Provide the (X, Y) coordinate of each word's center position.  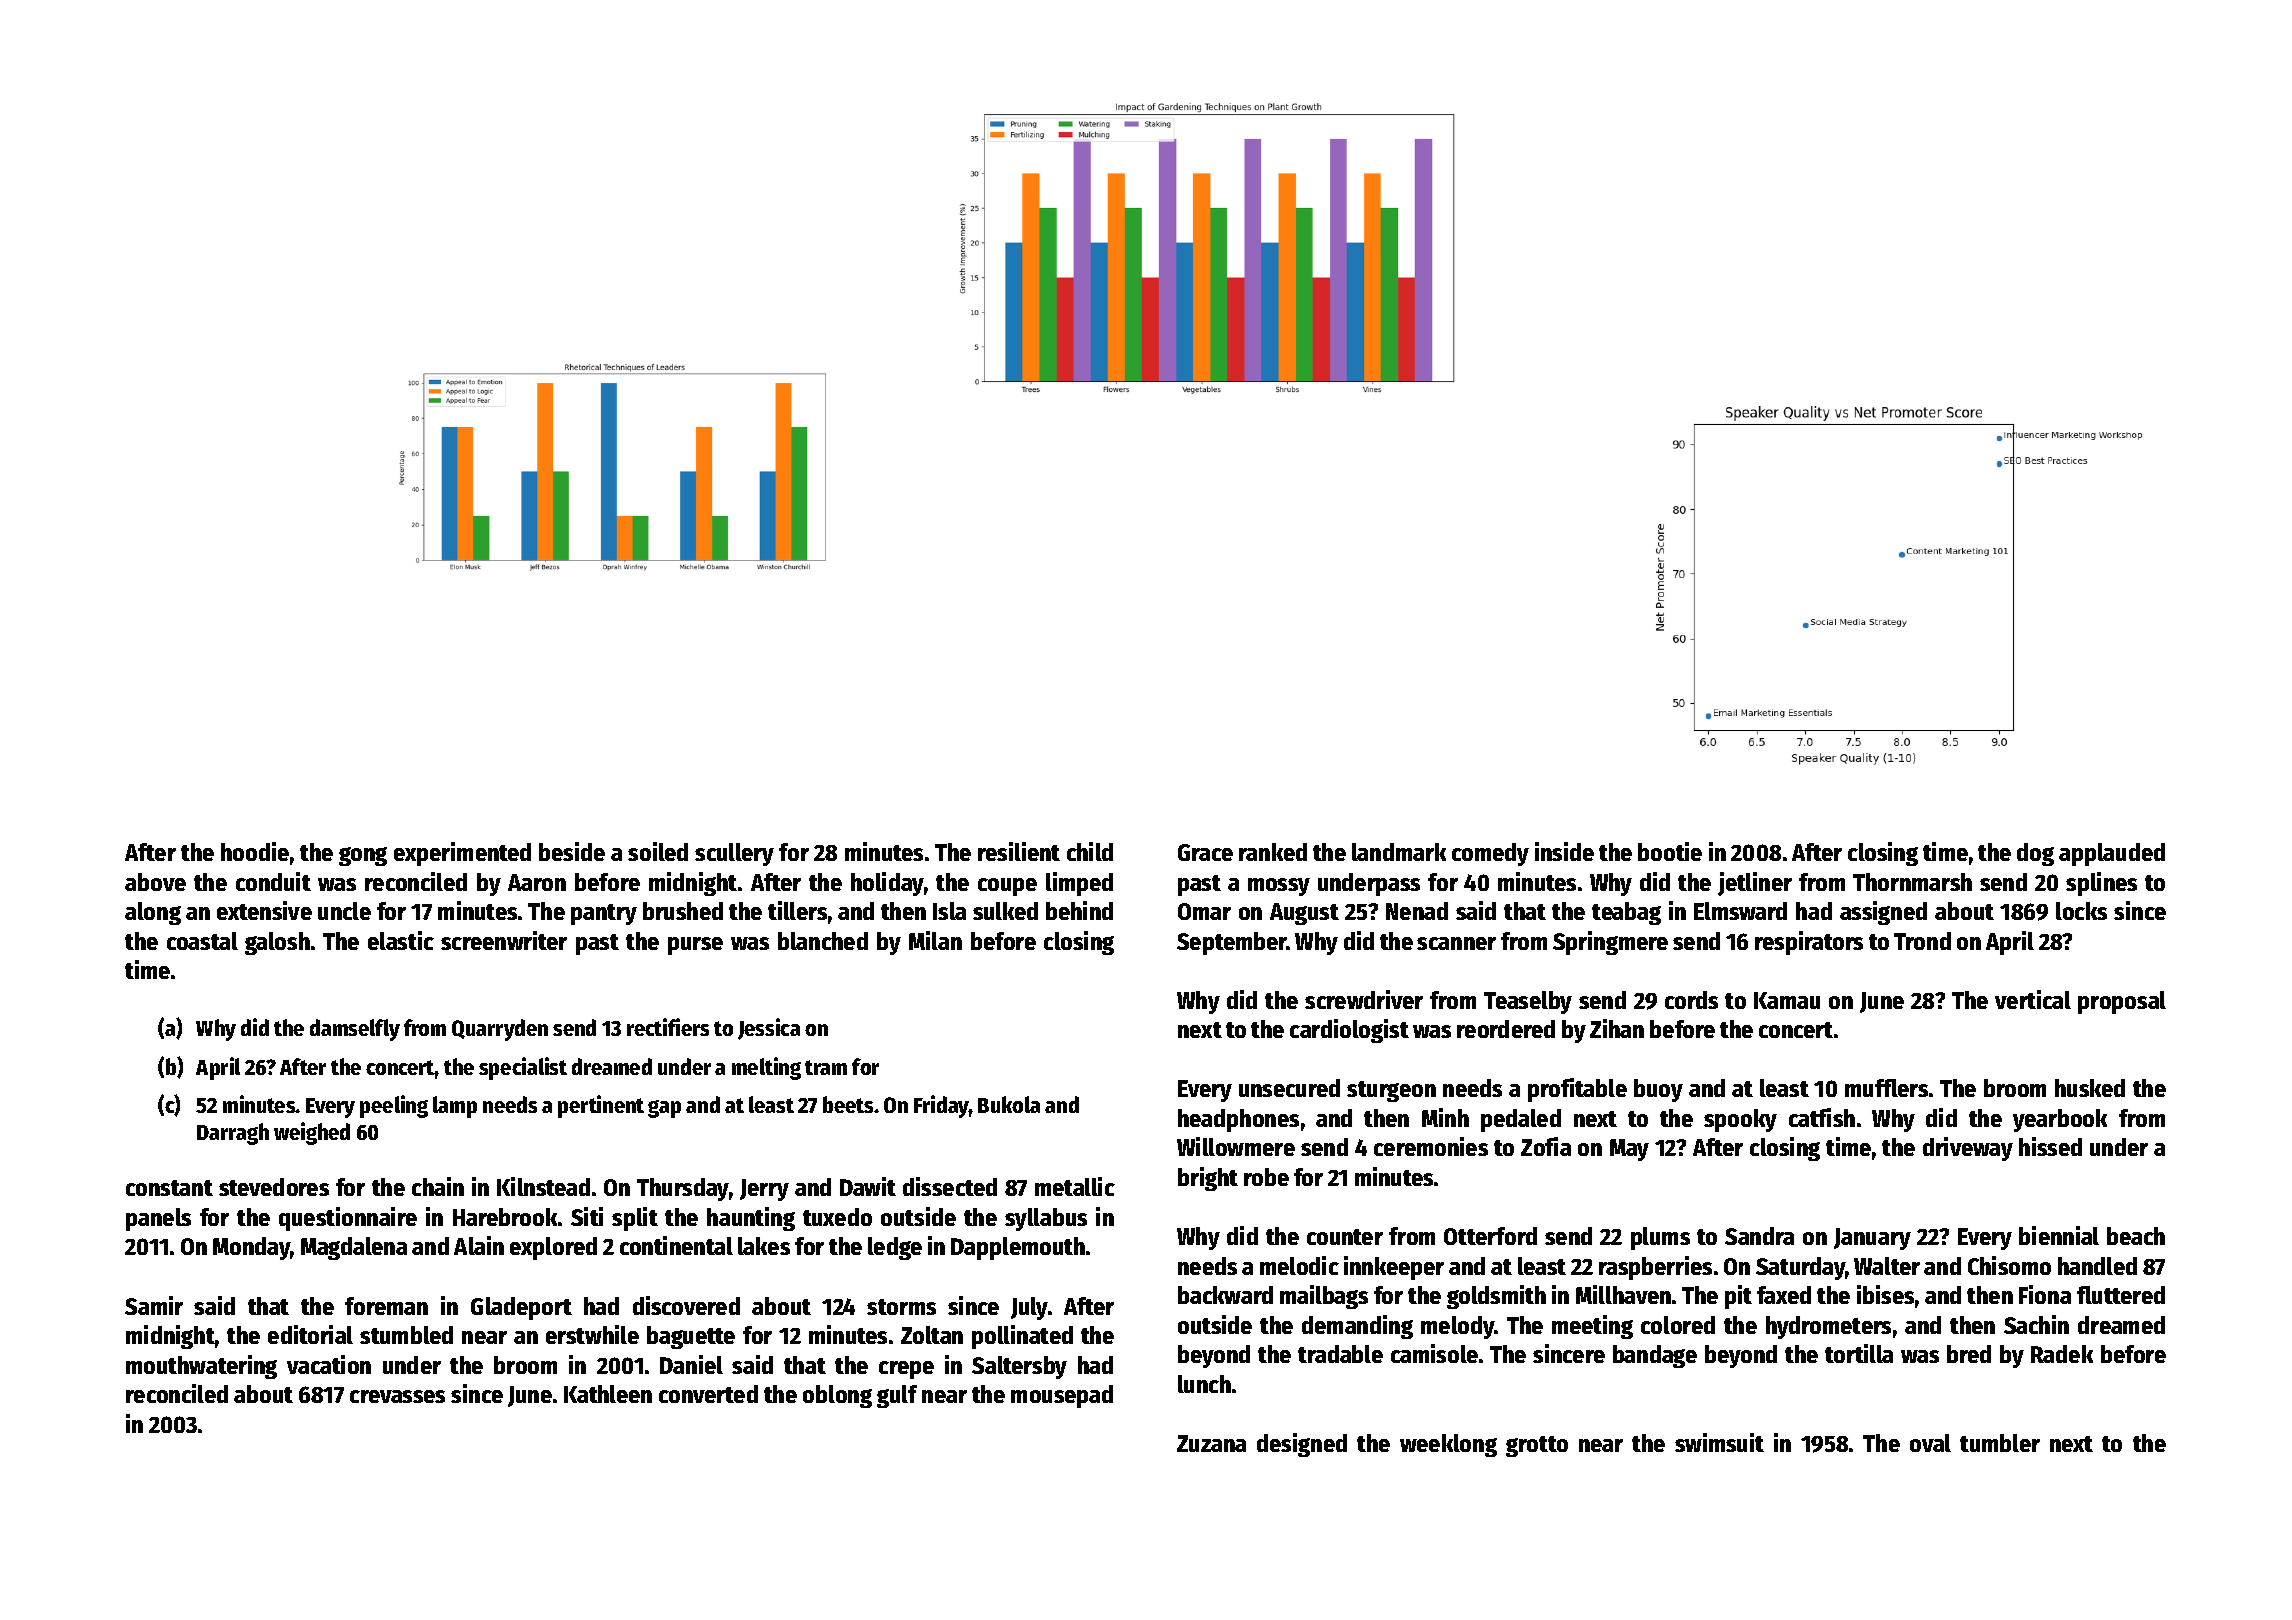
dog (2035, 854)
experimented (462, 854)
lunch (1204, 1384)
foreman (386, 1306)
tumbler (2000, 1443)
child (1090, 851)
